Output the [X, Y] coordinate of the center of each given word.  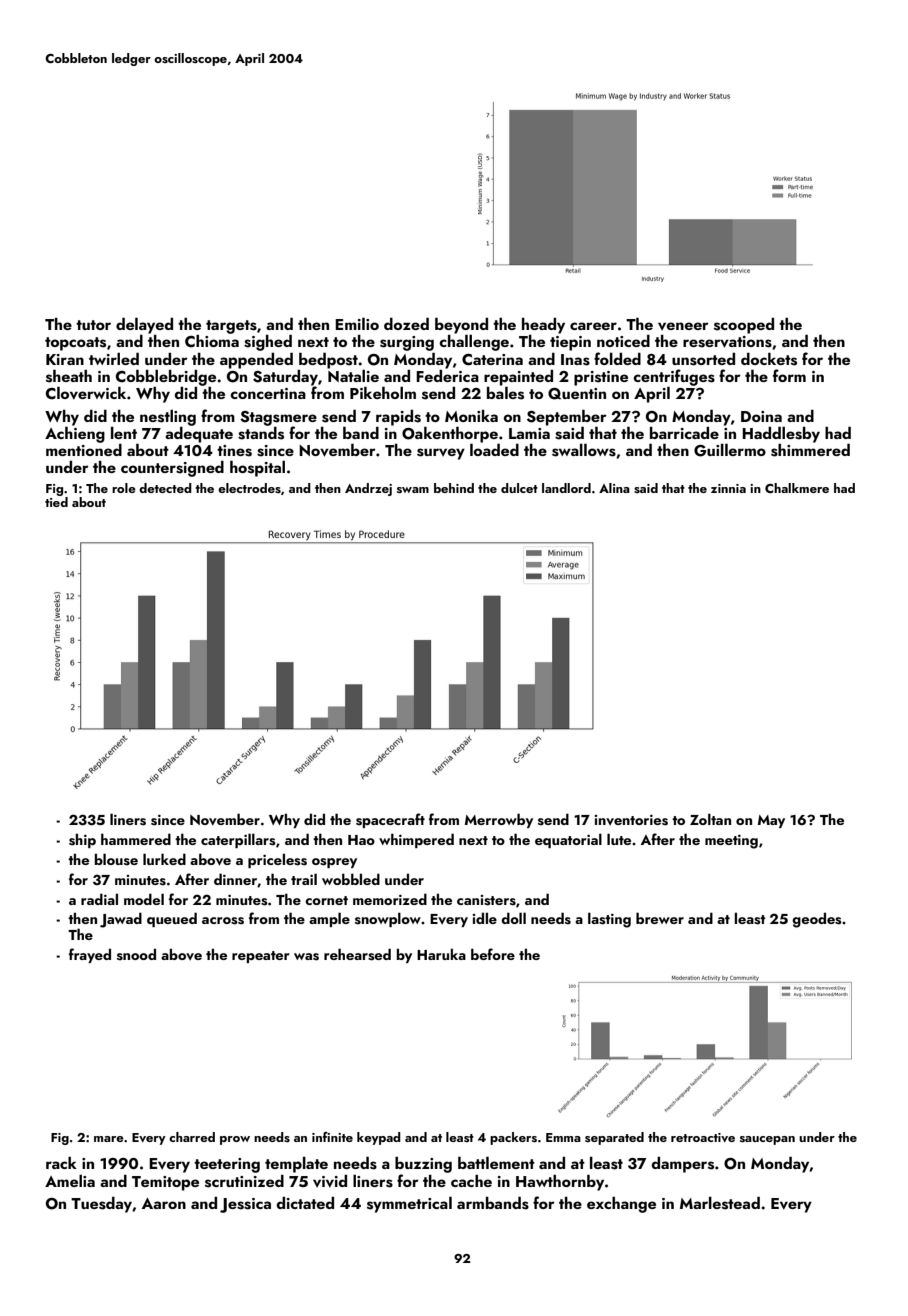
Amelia [70, 1181]
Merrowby [499, 820]
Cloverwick [86, 393]
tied [56, 502]
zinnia [728, 488]
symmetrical [409, 1205]
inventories [631, 820]
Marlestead [720, 1203]
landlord [566, 488]
